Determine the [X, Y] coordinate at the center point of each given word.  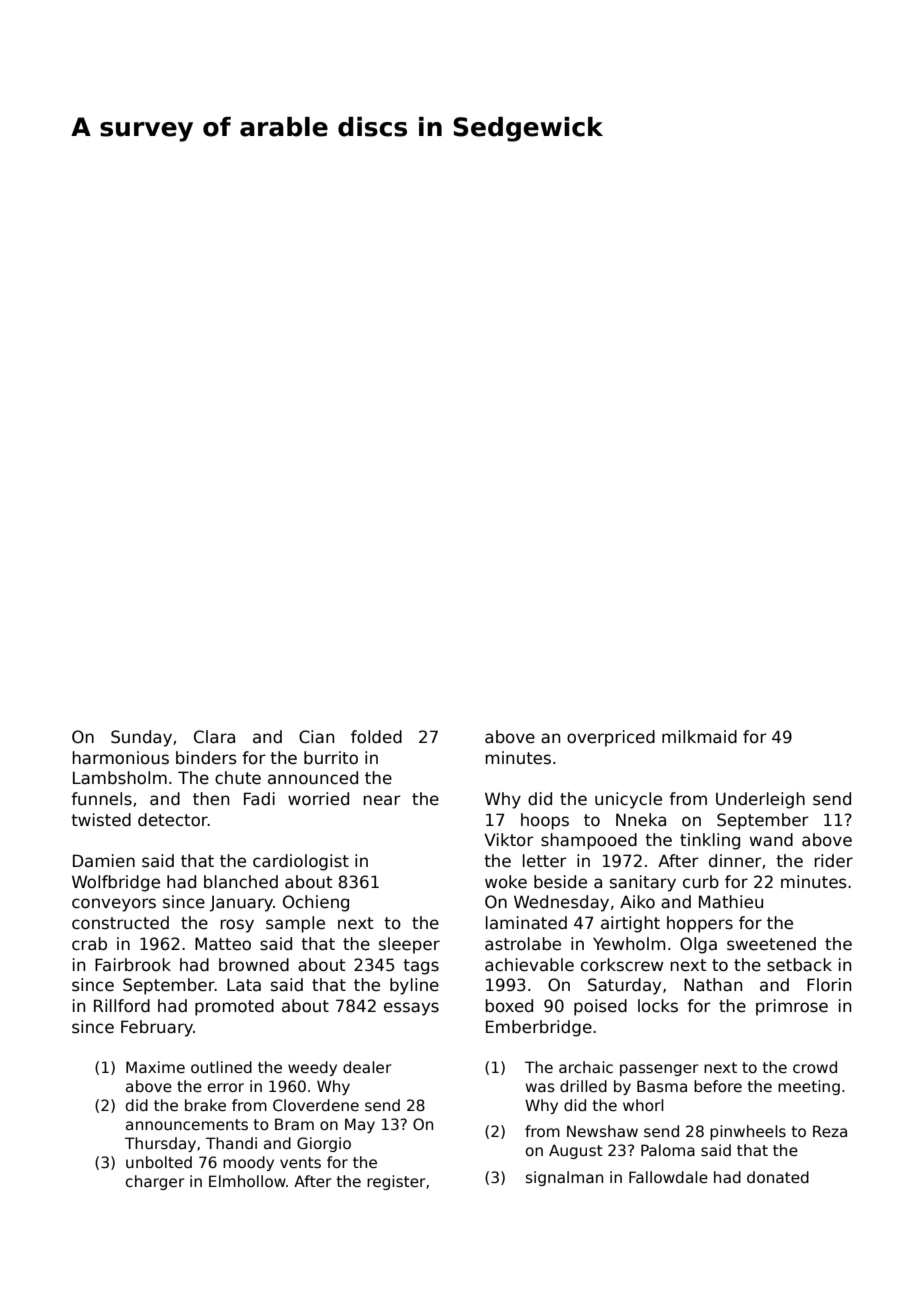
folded [376, 737]
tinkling [710, 841]
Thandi [231, 1143]
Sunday [141, 738]
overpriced [611, 738]
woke [506, 882]
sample [295, 924]
